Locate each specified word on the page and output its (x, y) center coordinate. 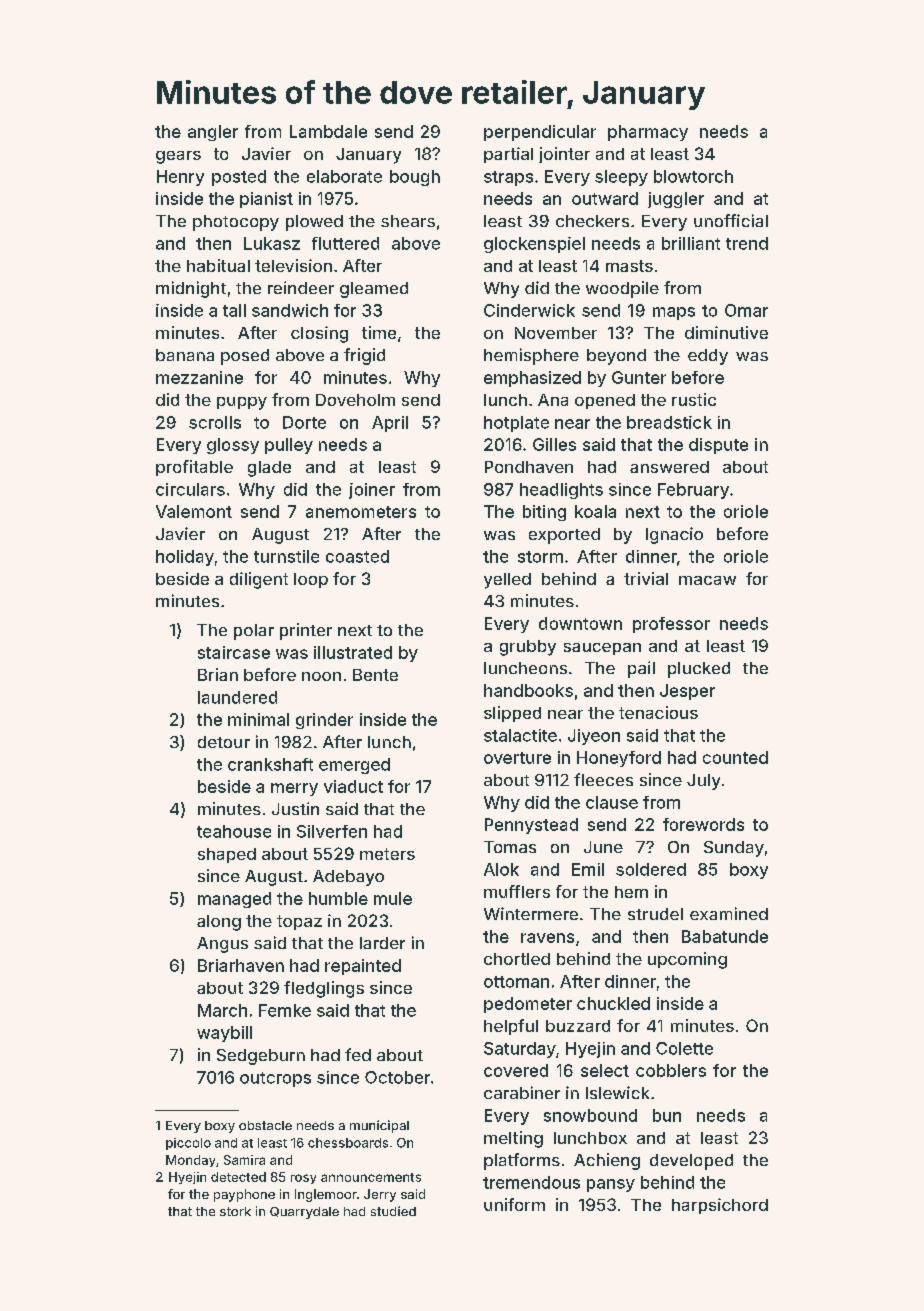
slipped (512, 714)
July (703, 782)
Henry (180, 178)
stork (235, 1211)
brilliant (691, 243)
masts (629, 266)
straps (508, 178)
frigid (364, 356)
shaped (227, 855)
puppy (242, 403)
